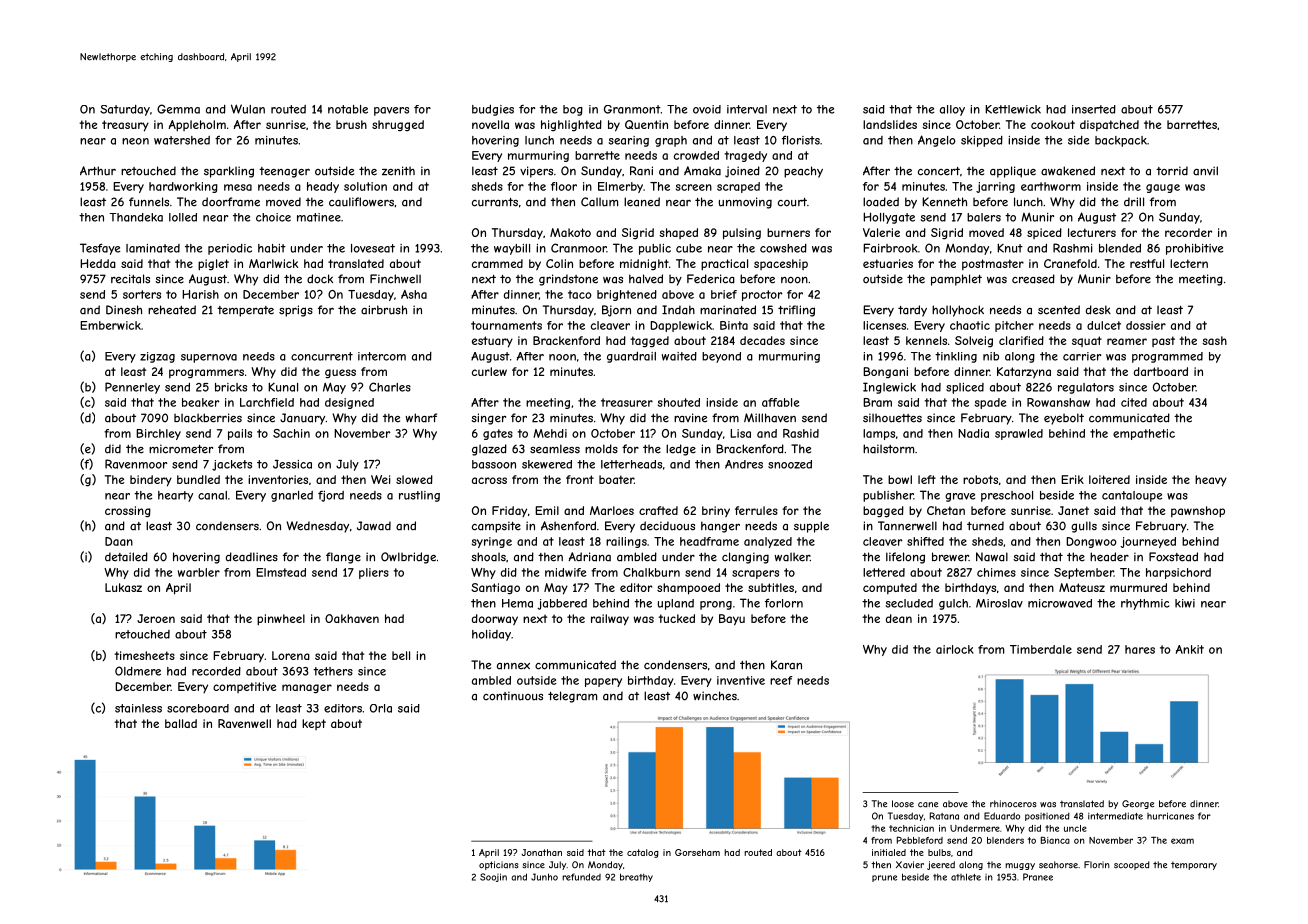  I want to click on blenders, so click(1005, 840).
